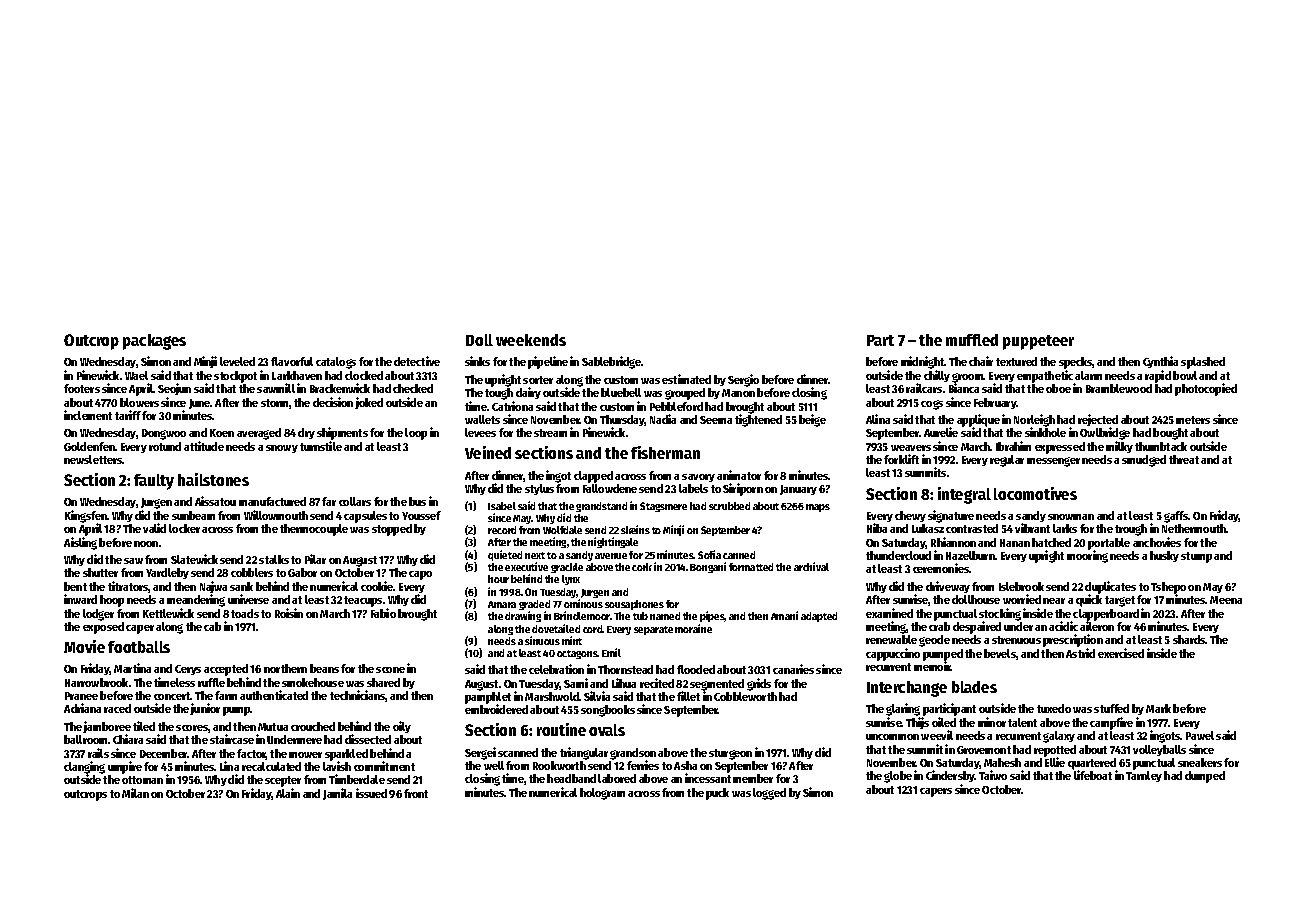  Describe the element at coordinates (784, 615) in the page. I see `Amani` at that location.
